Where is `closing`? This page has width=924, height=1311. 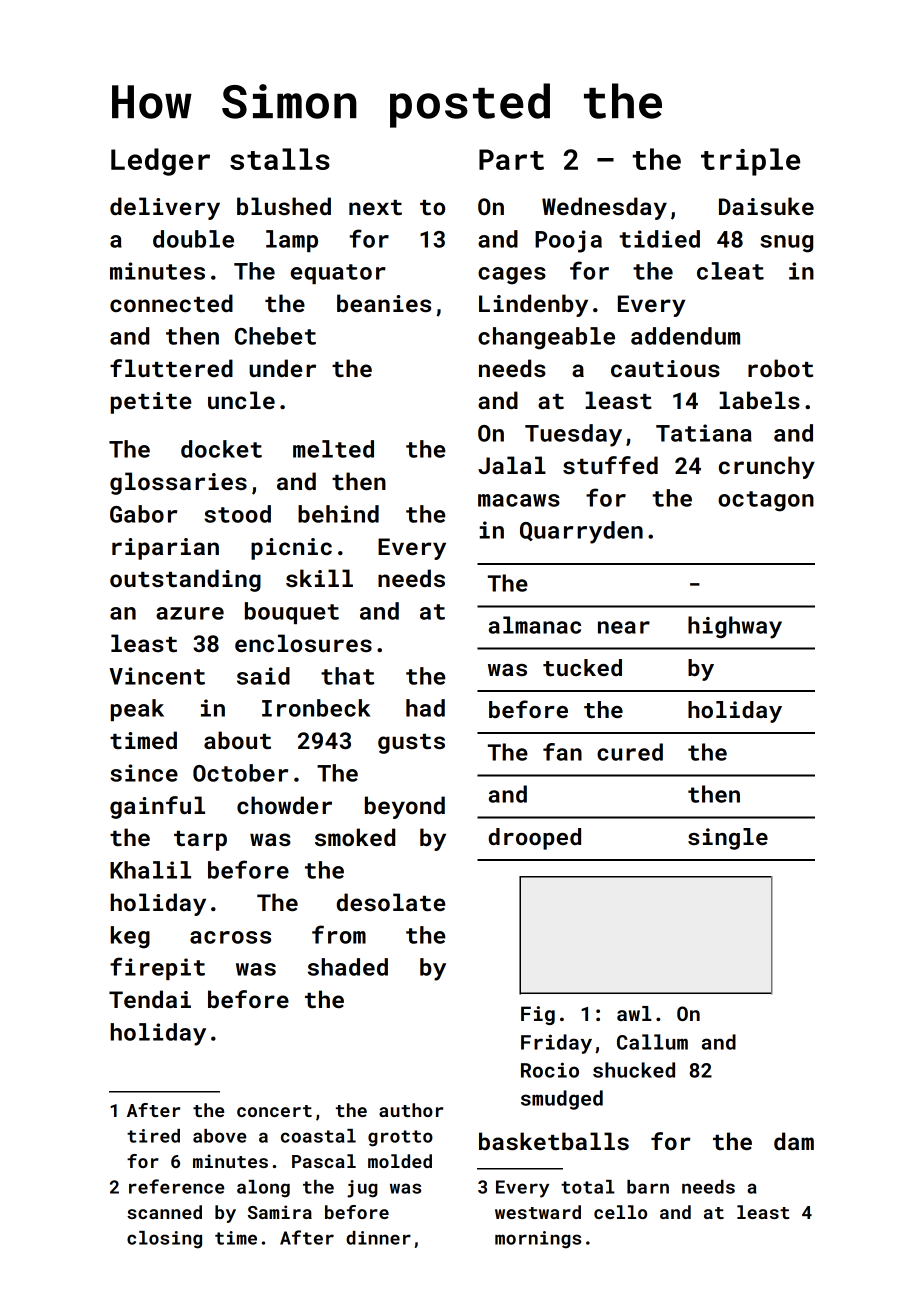 closing is located at coordinates (164, 1240).
